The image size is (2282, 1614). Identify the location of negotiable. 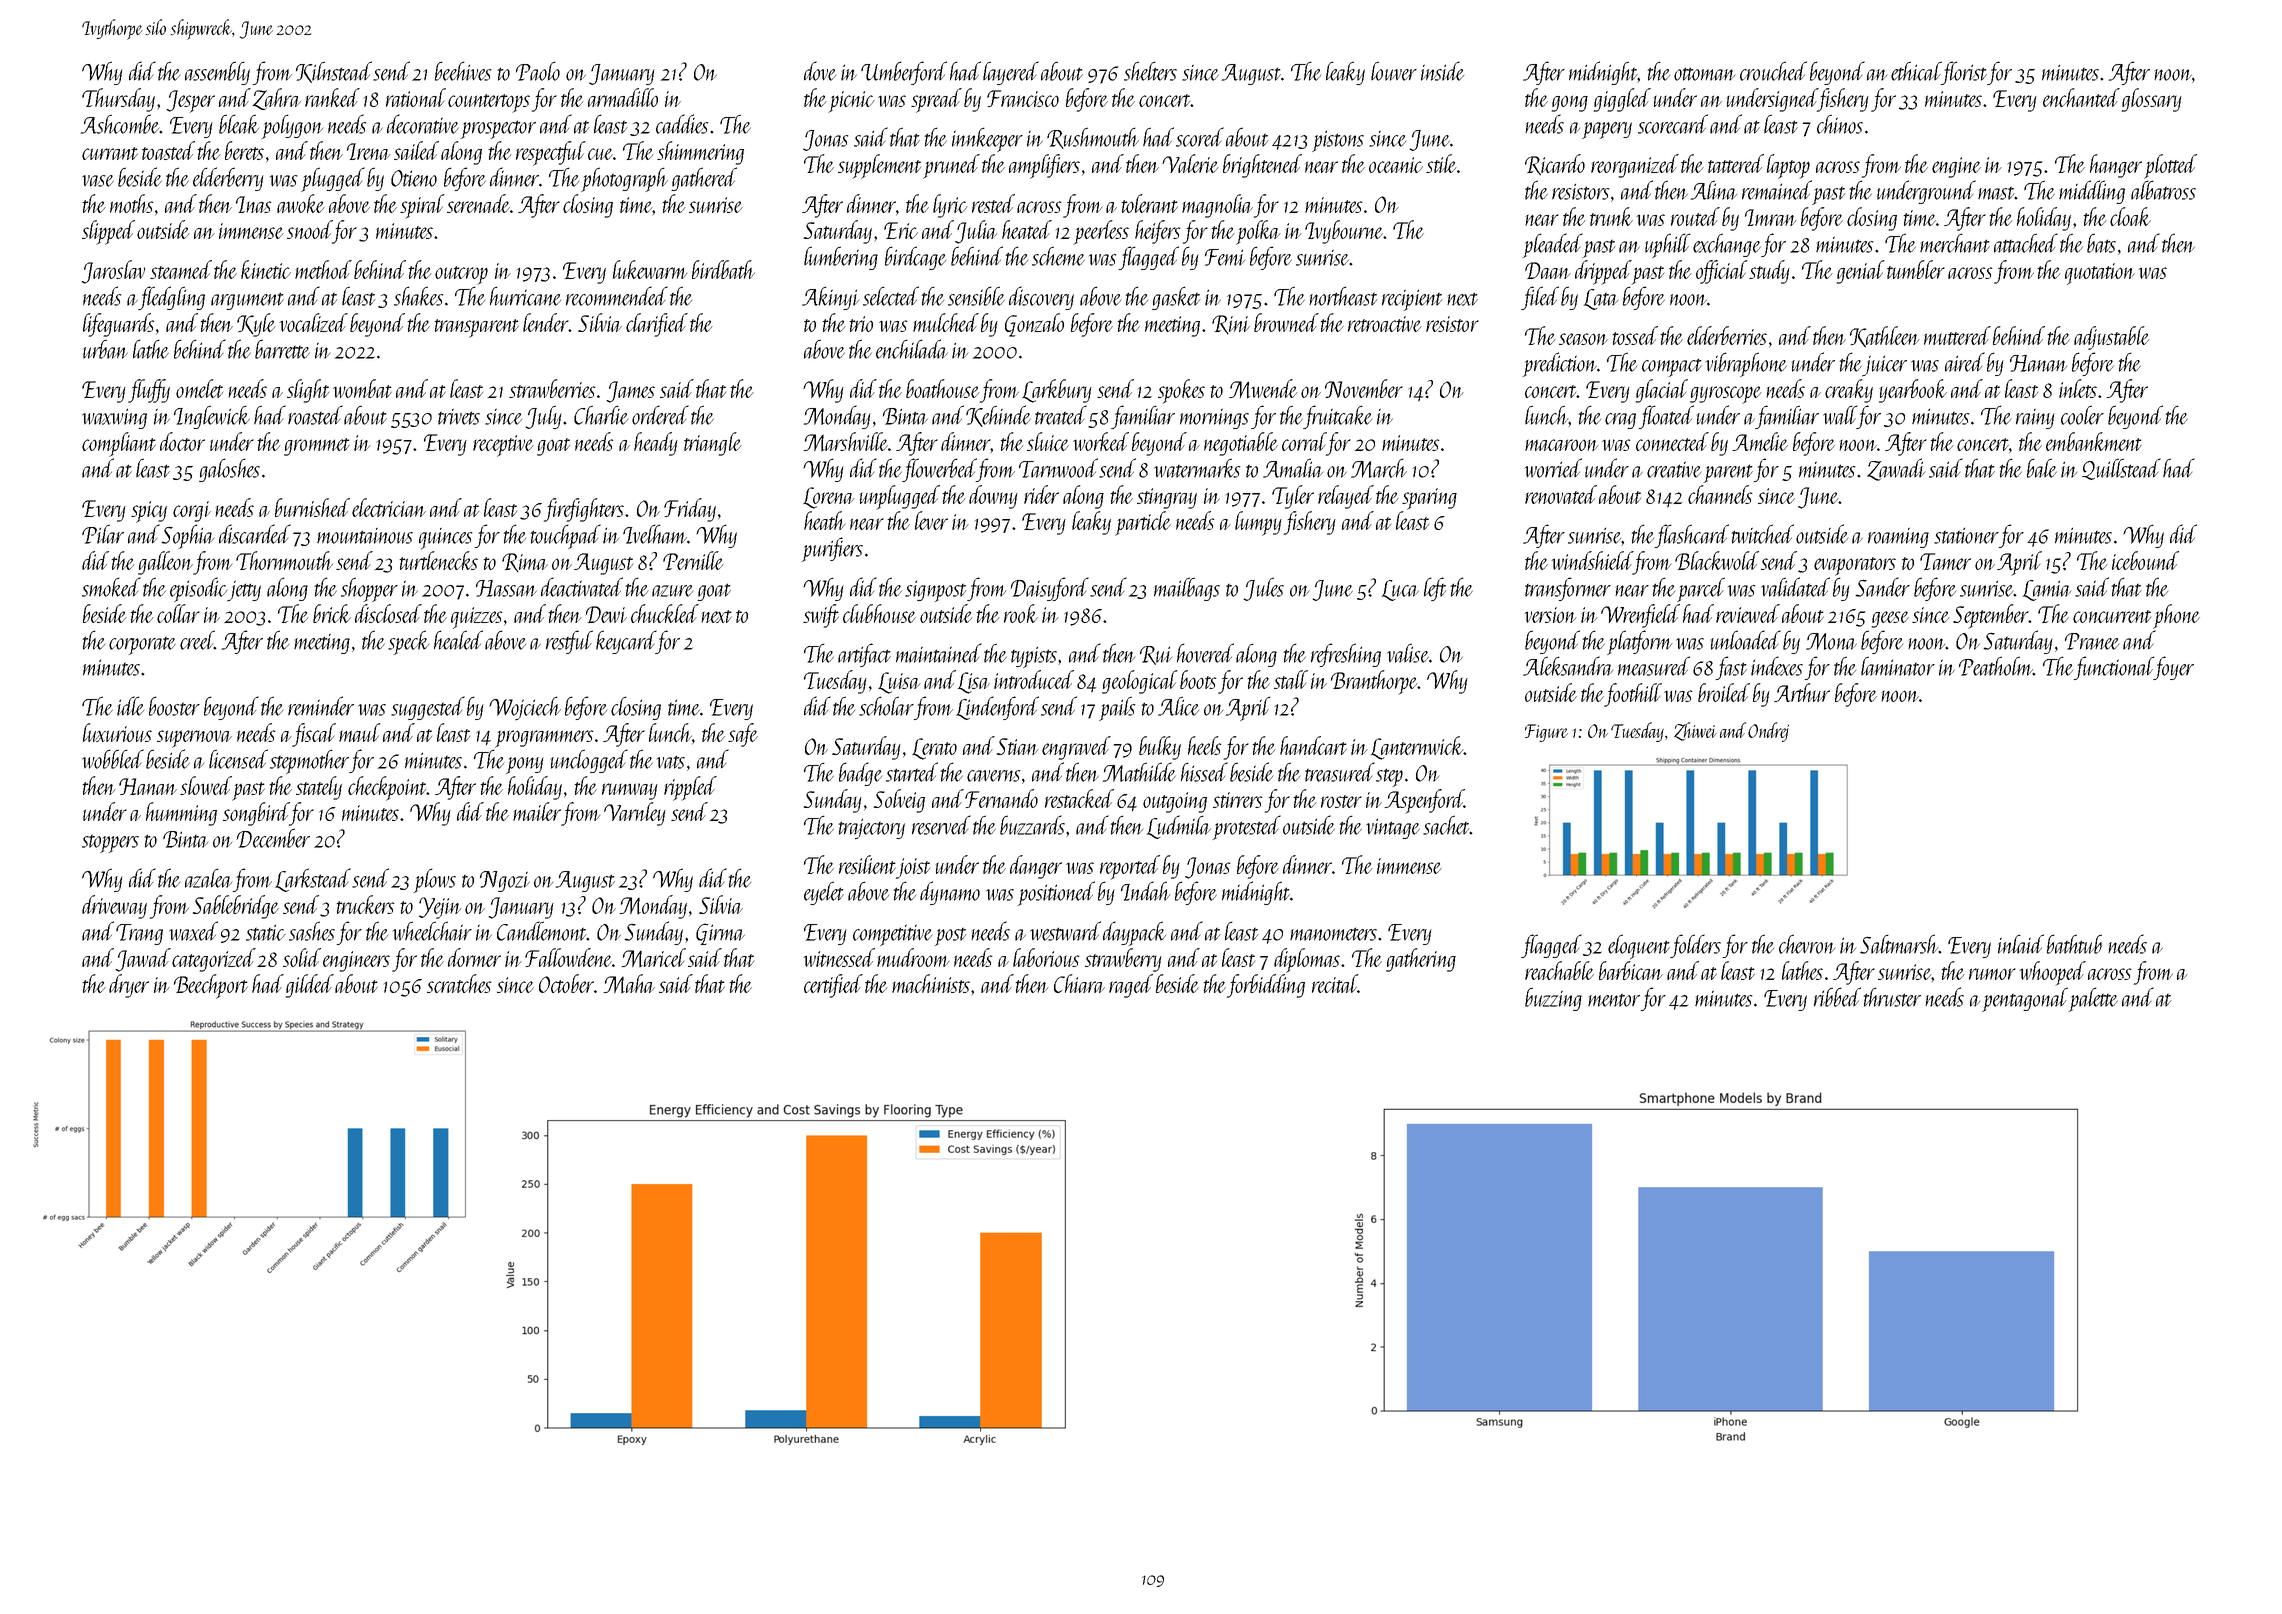
(1241, 444).
